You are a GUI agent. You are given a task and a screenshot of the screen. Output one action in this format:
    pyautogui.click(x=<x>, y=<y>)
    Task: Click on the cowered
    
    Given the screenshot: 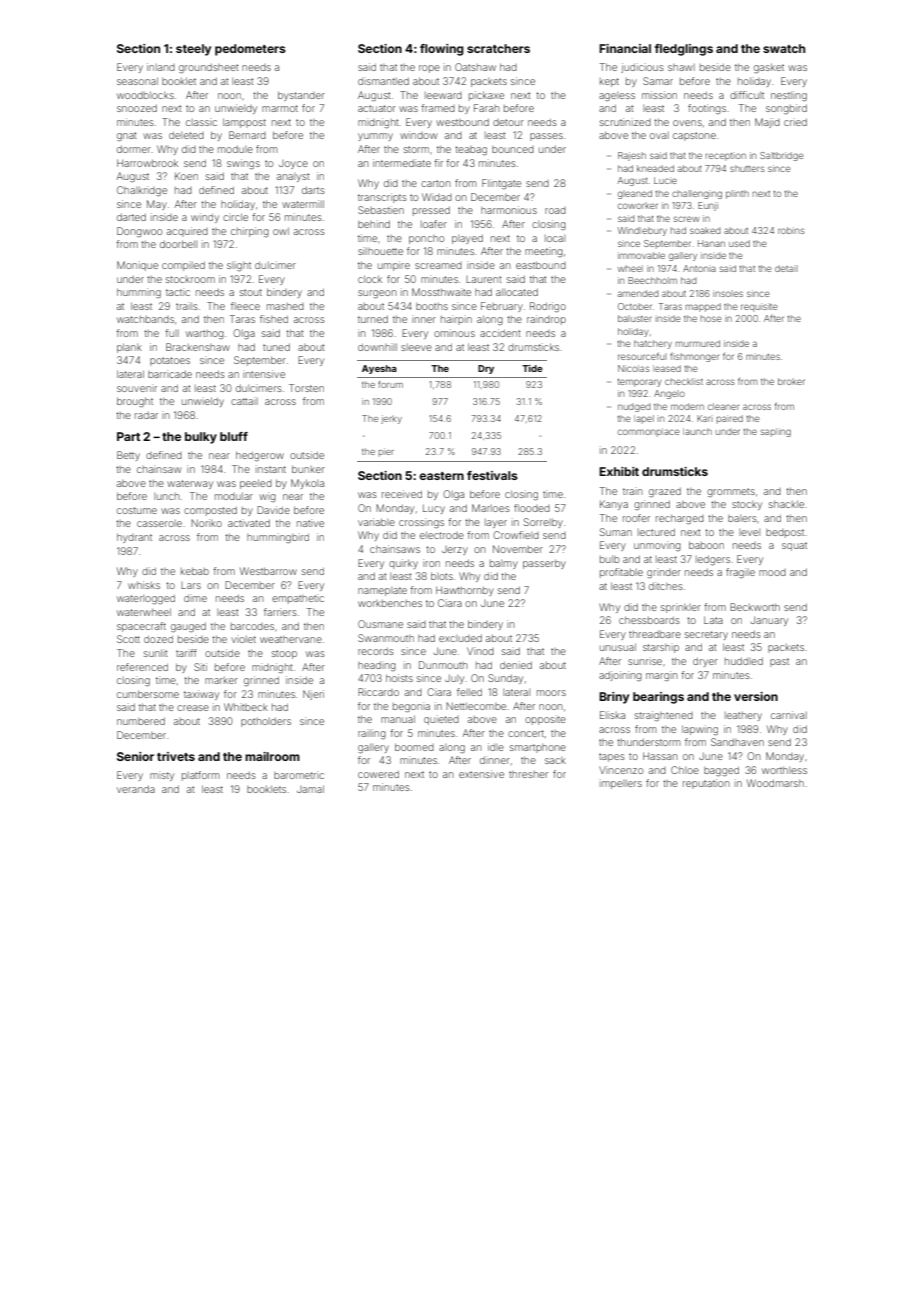 What is the action you would take?
    pyautogui.click(x=378, y=774)
